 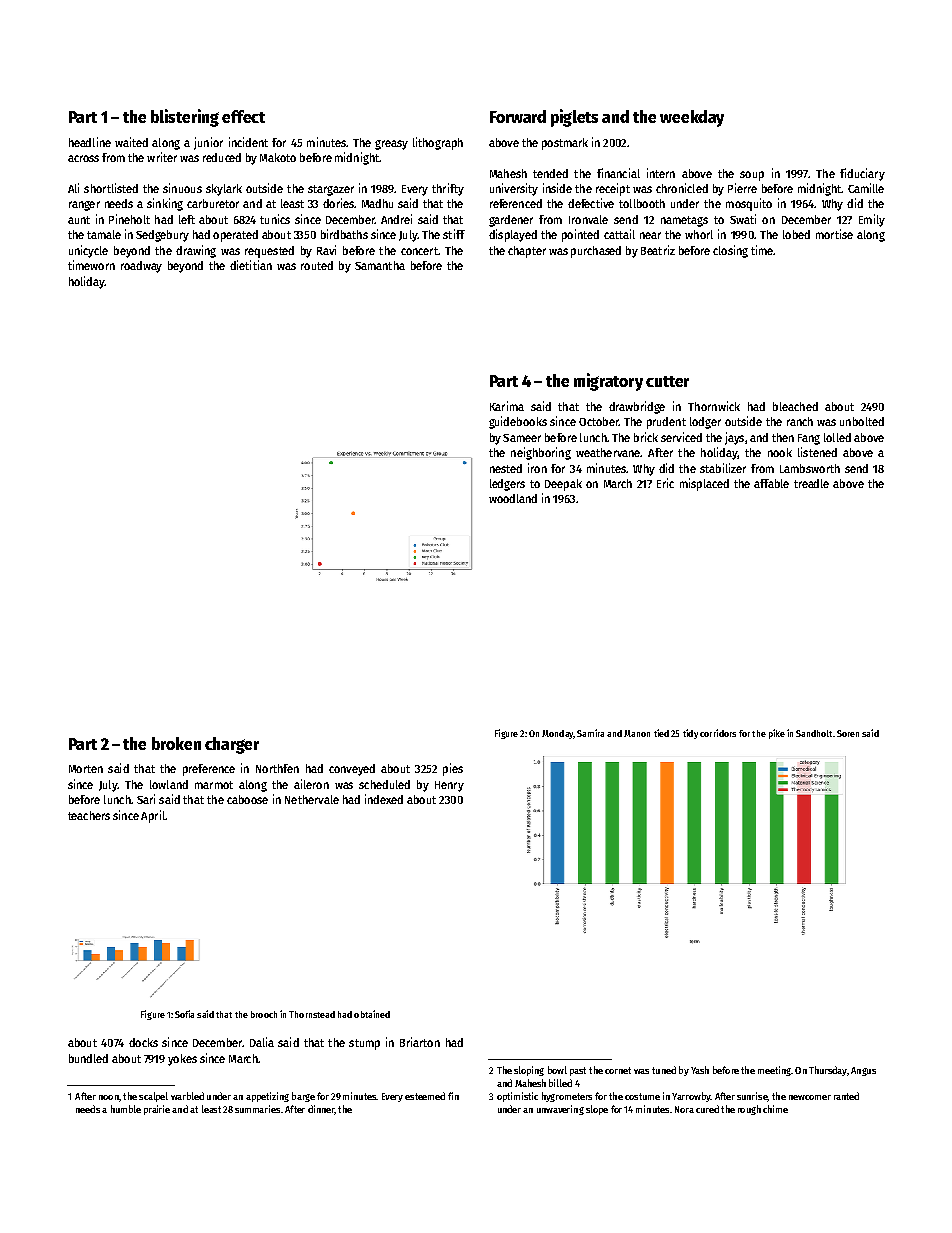 I want to click on Sari, so click(x=146, y=799).
